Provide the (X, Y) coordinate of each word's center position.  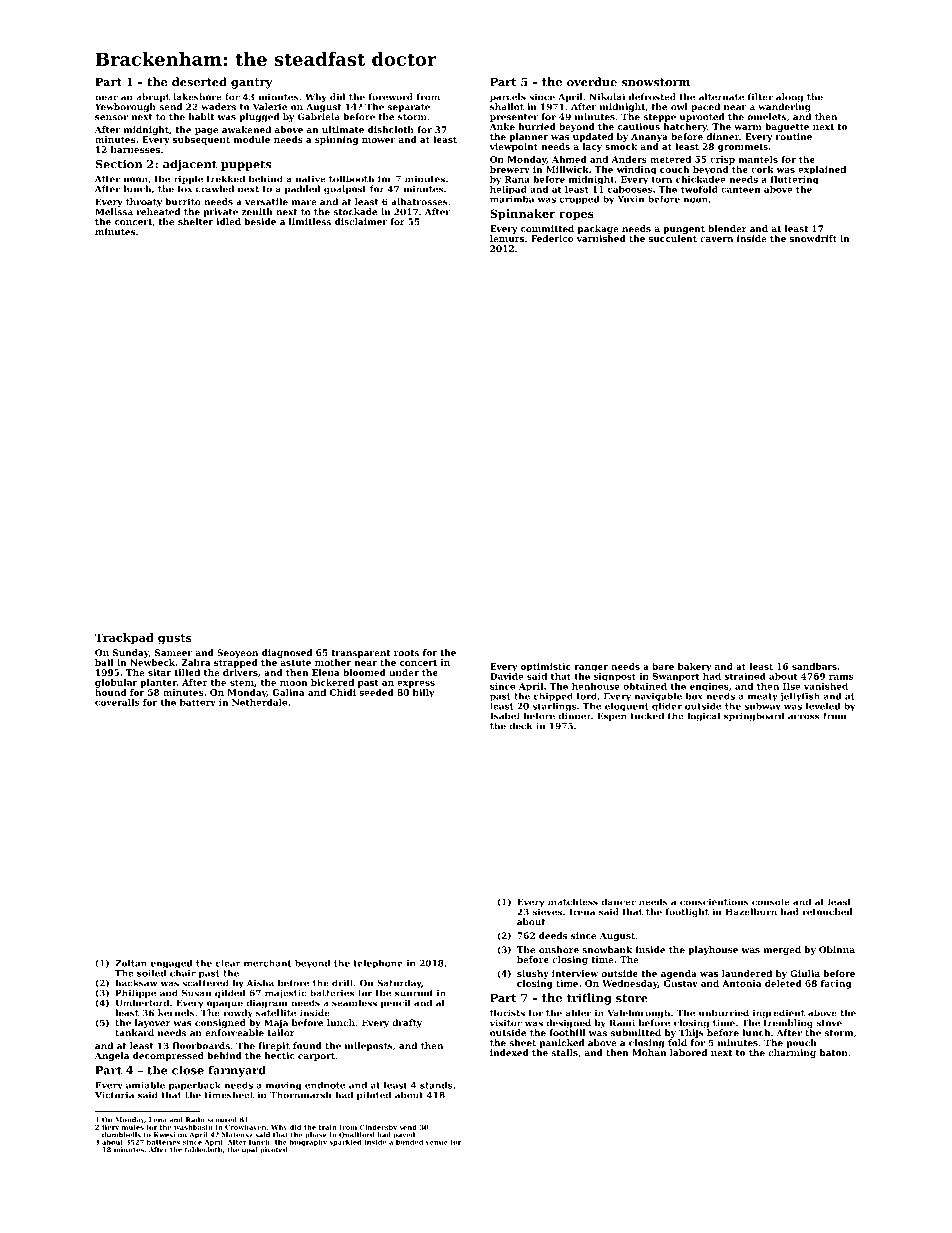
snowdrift (813, 238)
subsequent (201, 140)
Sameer (173, 652)
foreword (391, 97)
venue (437, 1143)
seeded (376, 692)
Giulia (805, 973)
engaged (172, 964)
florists (507, 1013)
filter (760, 97)
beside (260, 221)
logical (703, 717)
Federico (552, 238)
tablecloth (203, 1149)
